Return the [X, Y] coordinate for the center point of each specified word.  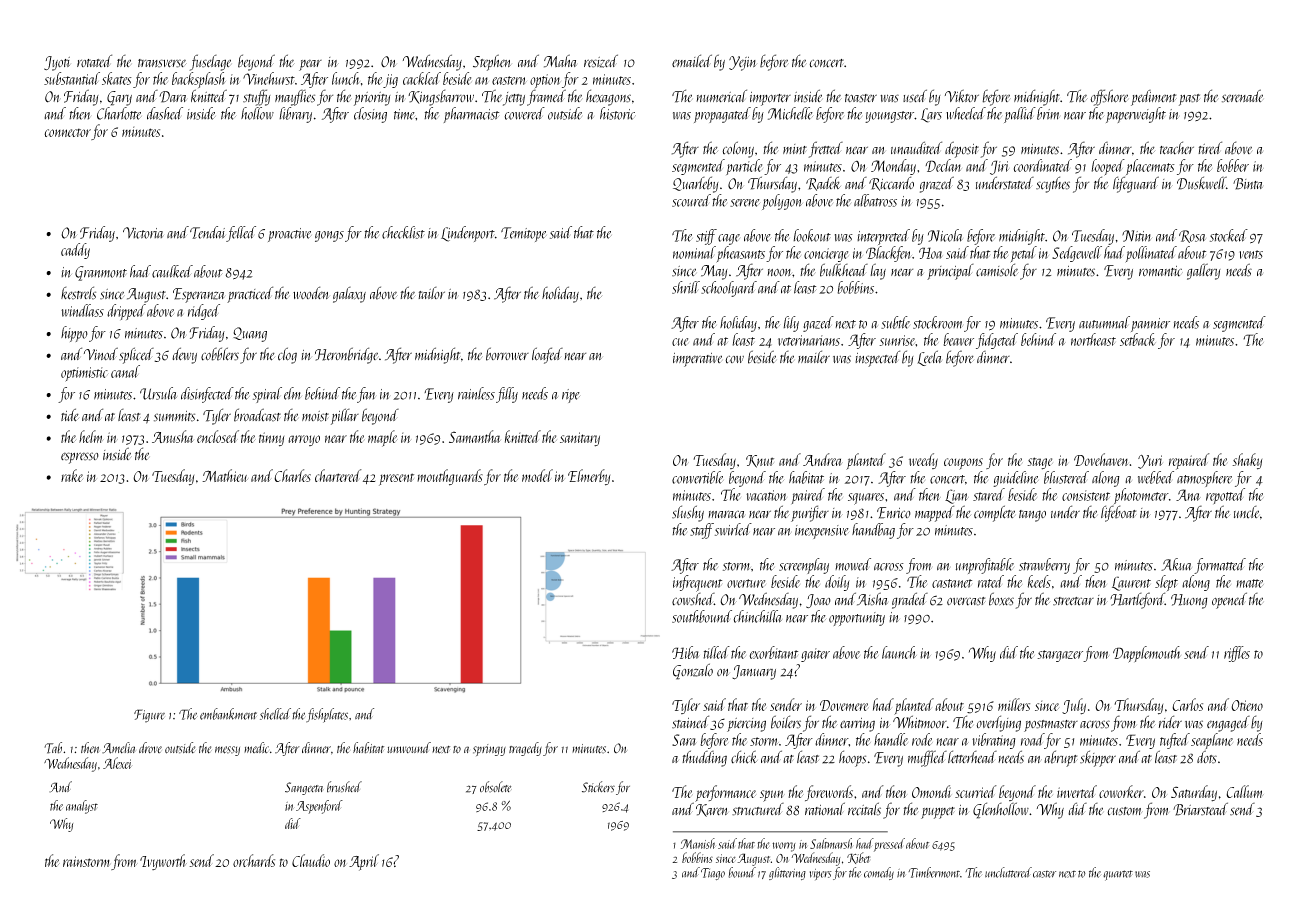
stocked [1229, 235]
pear [310, 65]
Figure [149, 716]
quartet [1118, 875]
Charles [292, 475]
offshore [1109, 97]
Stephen [492, 62]
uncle [1246, 512]
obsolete [496, 787]
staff [702, 531]
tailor [431, 293]
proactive [290, 235]
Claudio [311, 860]
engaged [1228, 724]
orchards [254, 860]
